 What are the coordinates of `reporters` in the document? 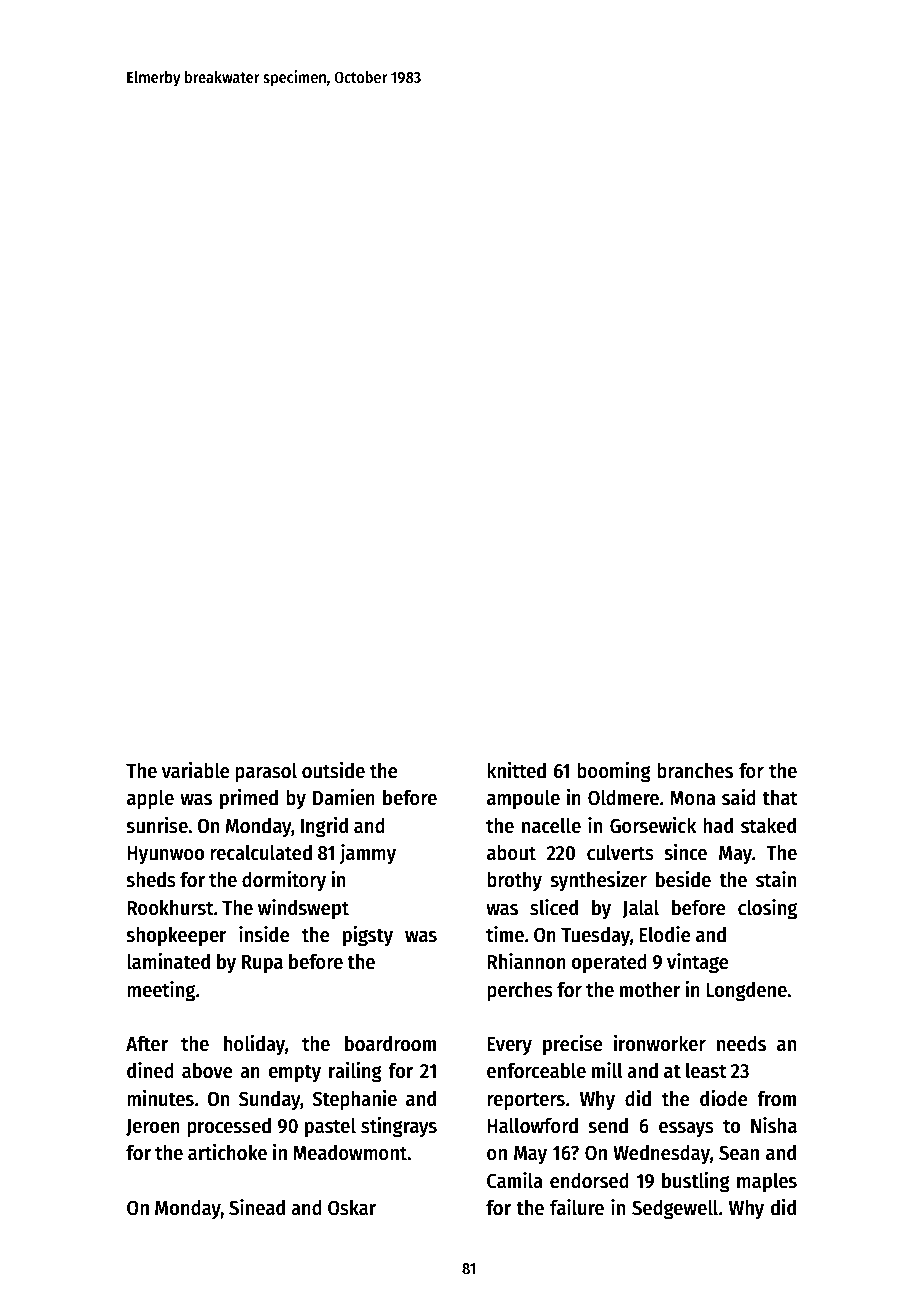 It's located at (526, 1101).
